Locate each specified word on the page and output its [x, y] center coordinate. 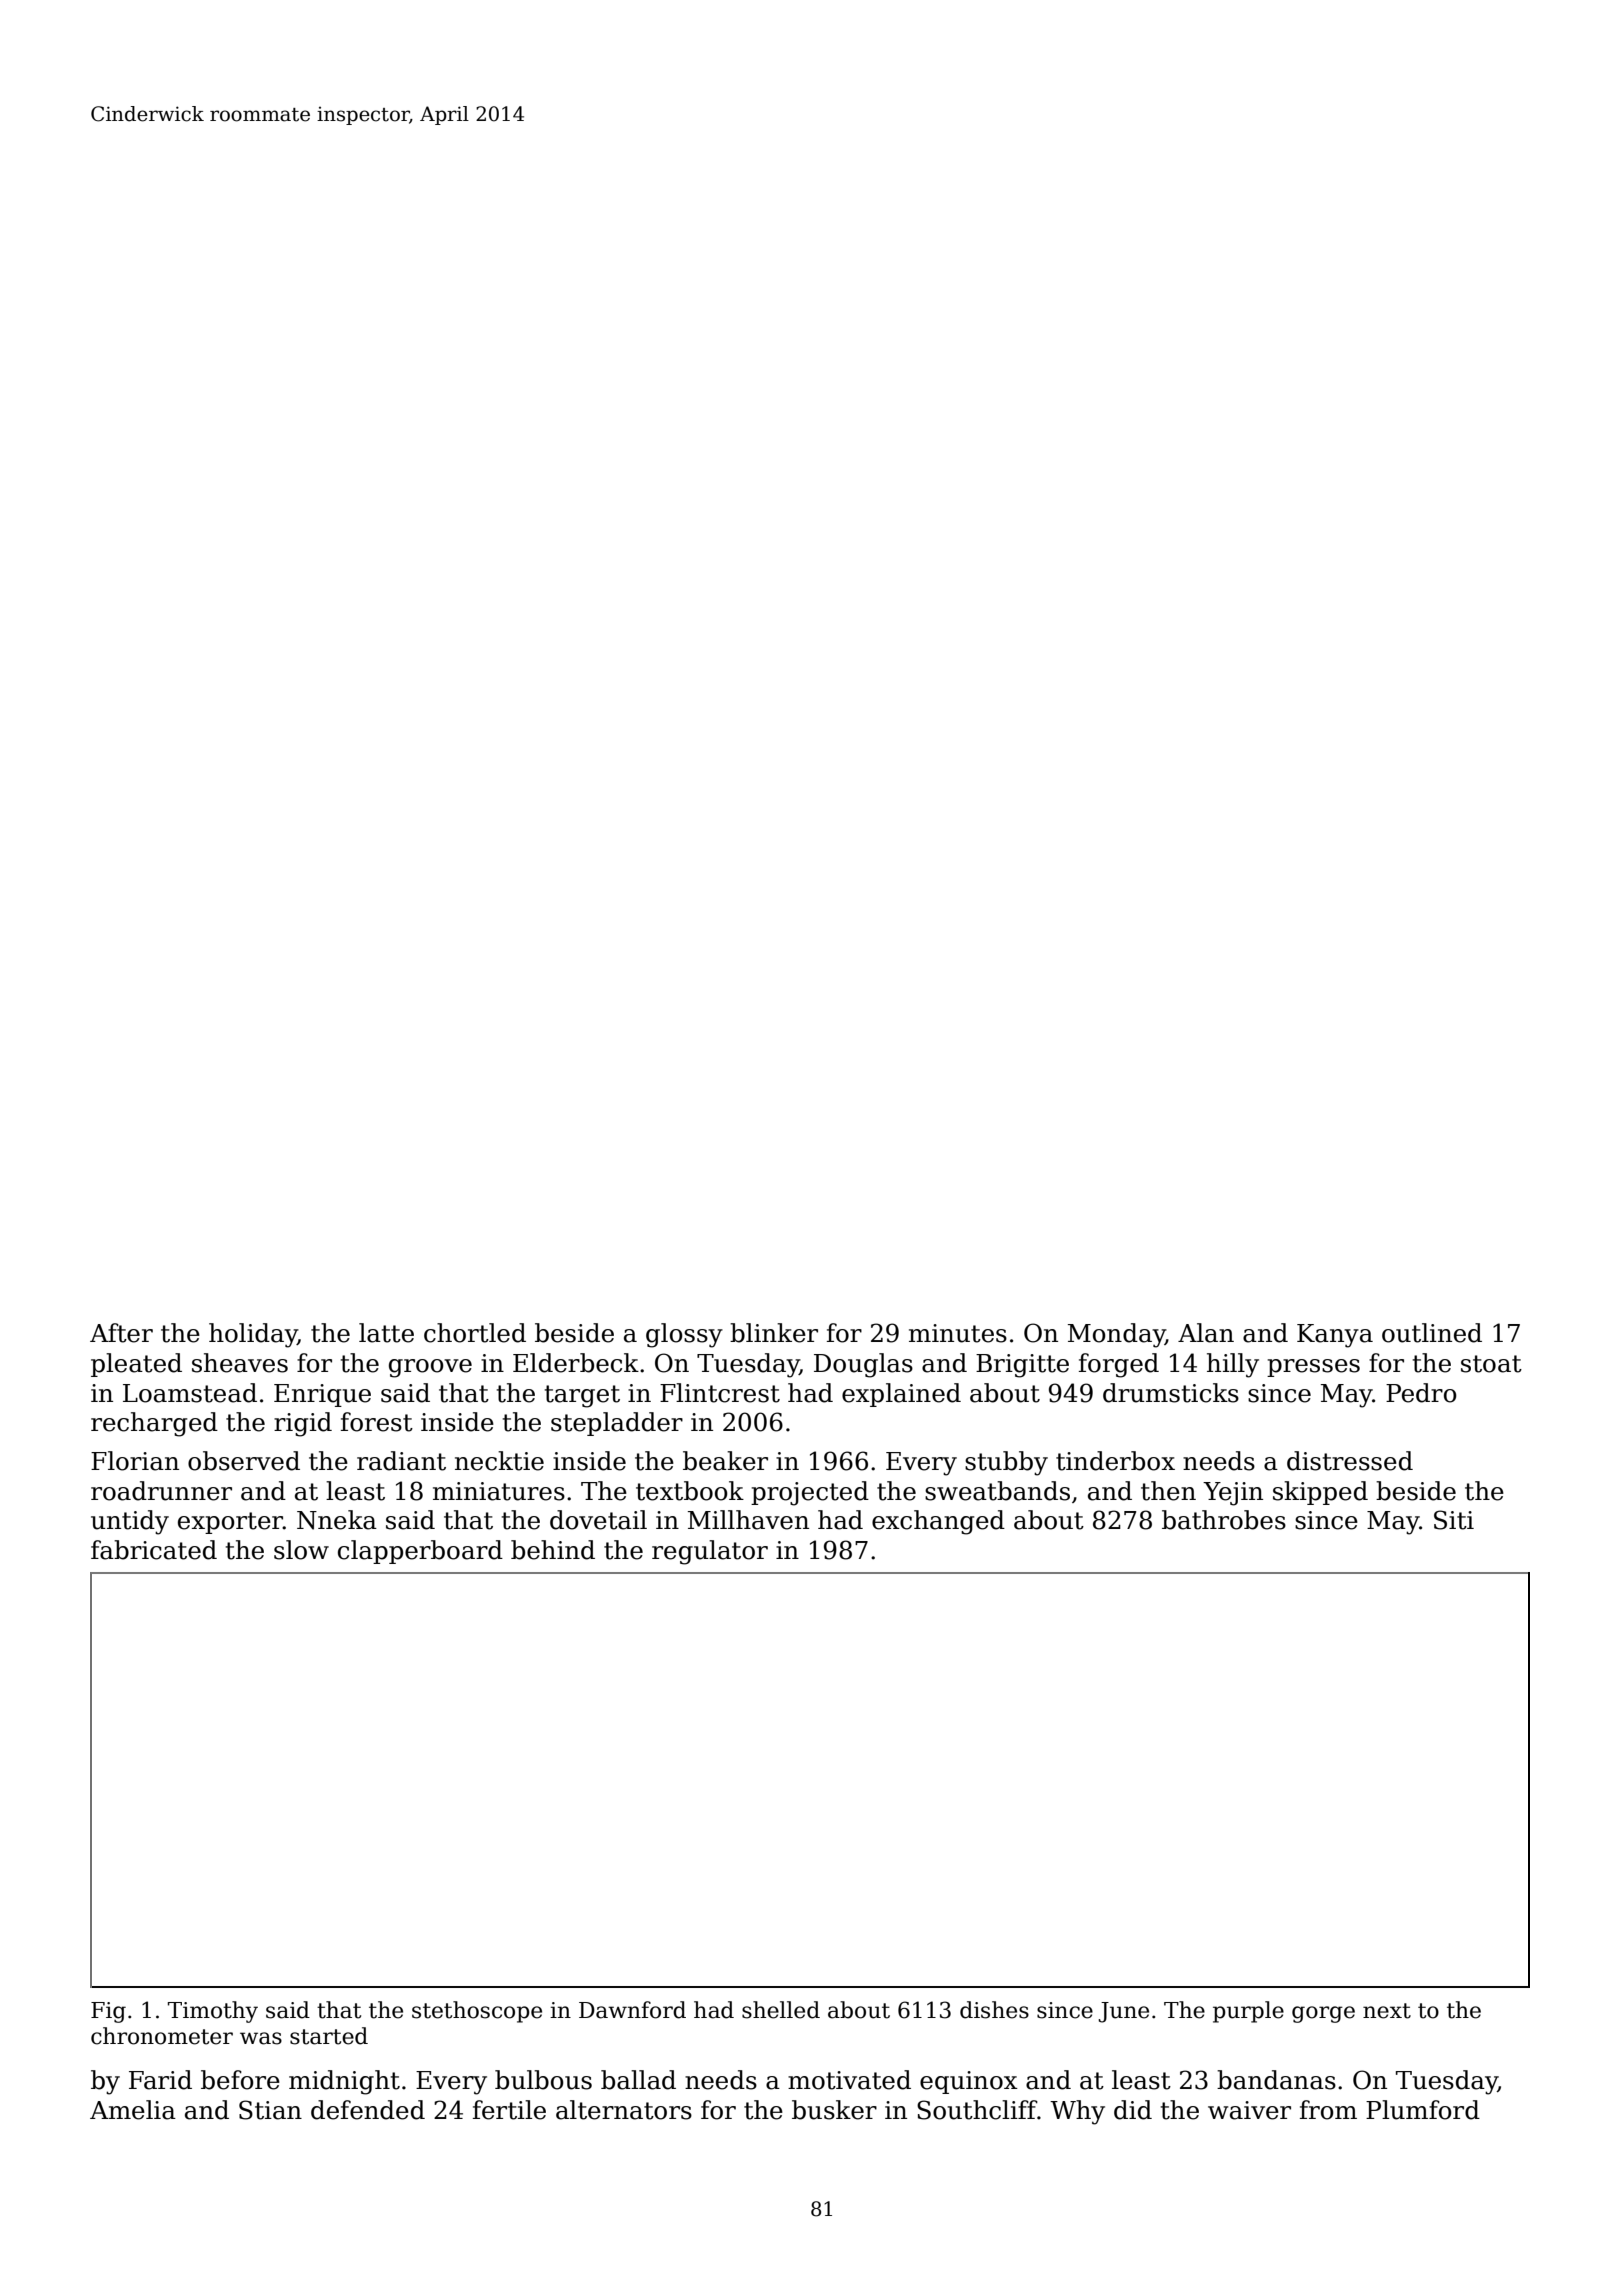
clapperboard [420, 1552]
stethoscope [477, 2012]
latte [386, 1333]
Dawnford [632, 2010]
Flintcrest [720, 1393]
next [1387, 2011]
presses [1313, 1368]
